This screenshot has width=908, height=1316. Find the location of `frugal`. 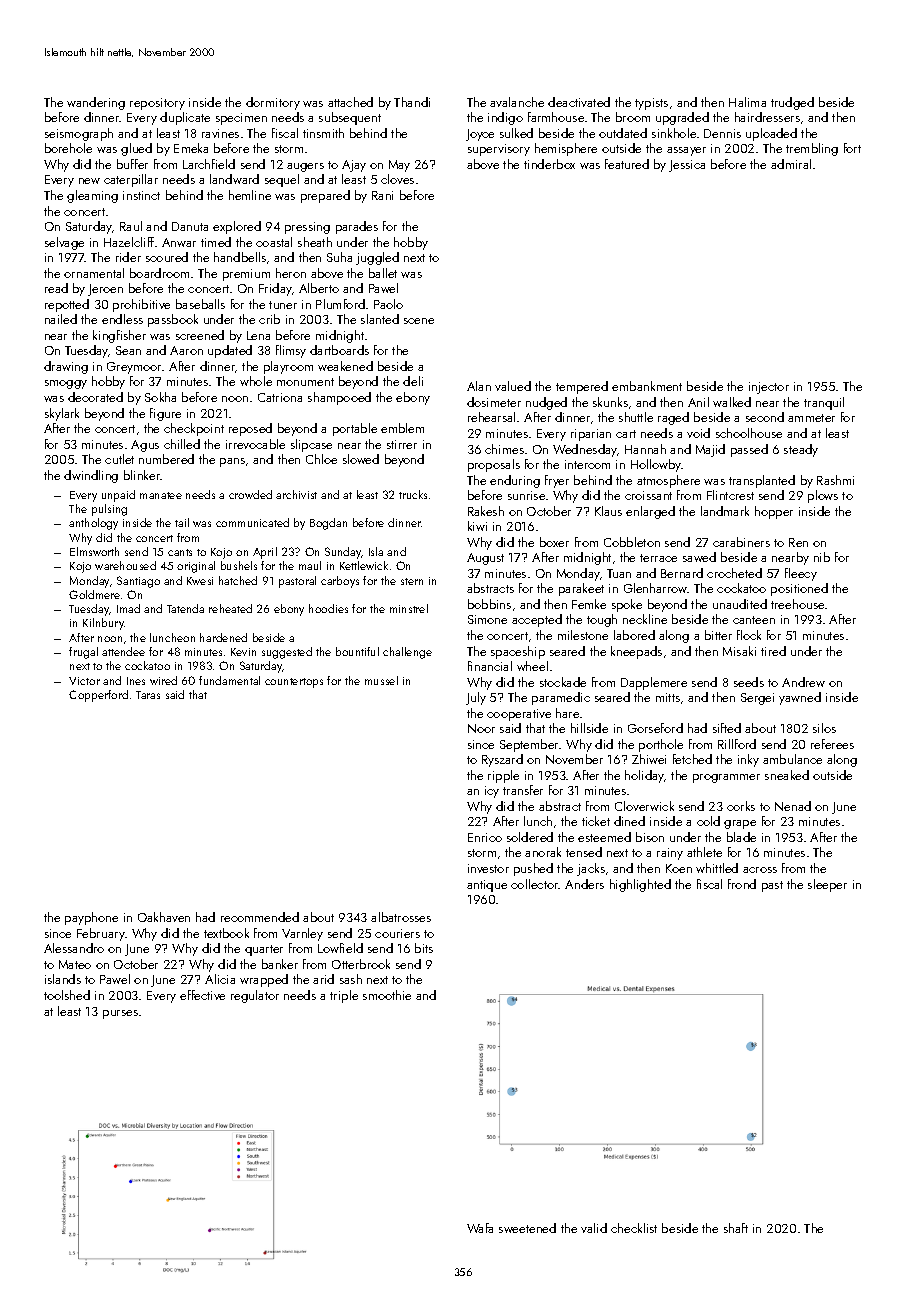

frugal is located at coordinates (83, 653).
